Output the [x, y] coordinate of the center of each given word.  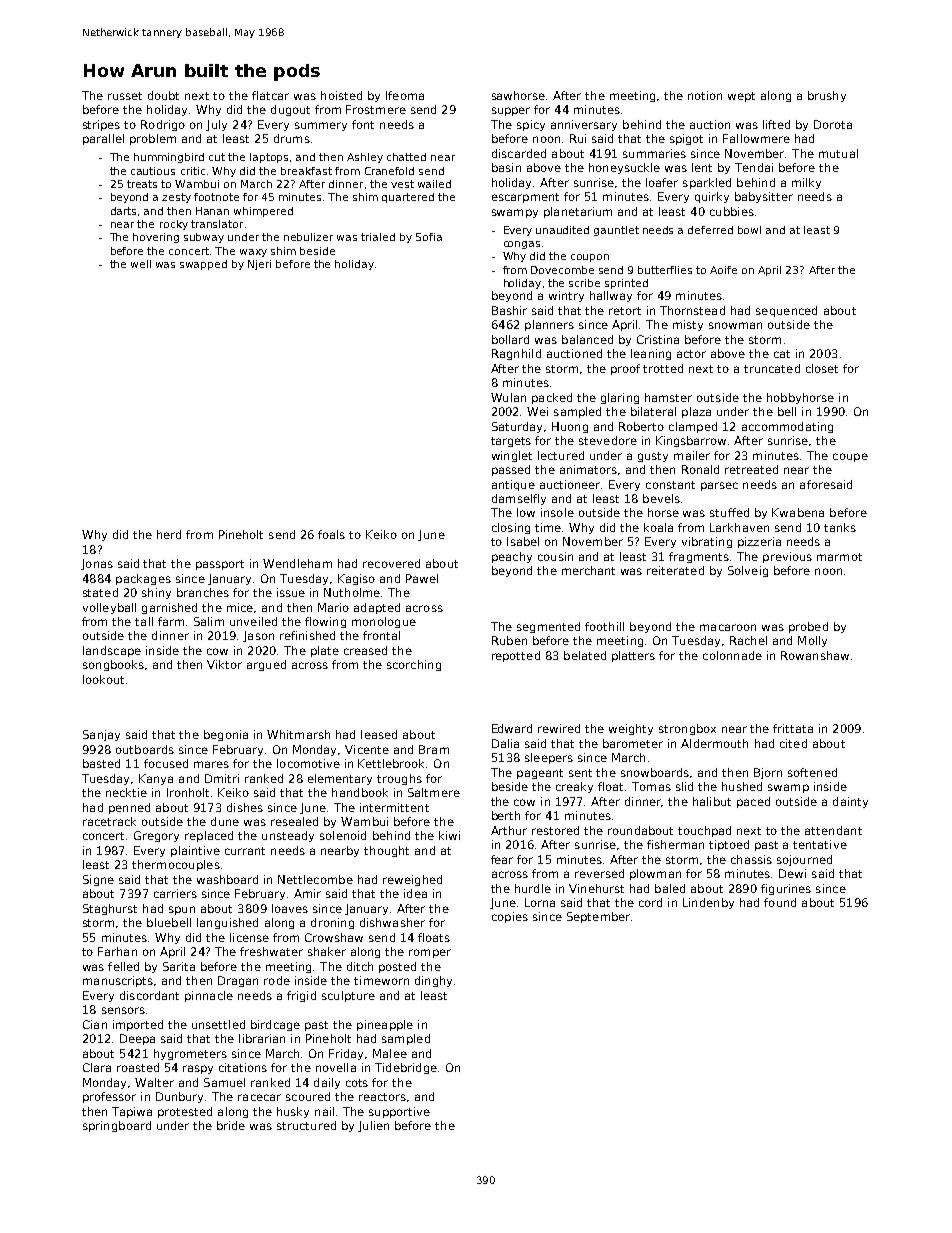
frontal [381, 635]
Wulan [508, 397]
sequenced [786, 311]
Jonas [97, 564]
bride [231, 1125]
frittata [793, 728]
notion [705, 95]
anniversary [584, 125]
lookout [103, 679]
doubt [163, 95]
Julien [373, 1126]
